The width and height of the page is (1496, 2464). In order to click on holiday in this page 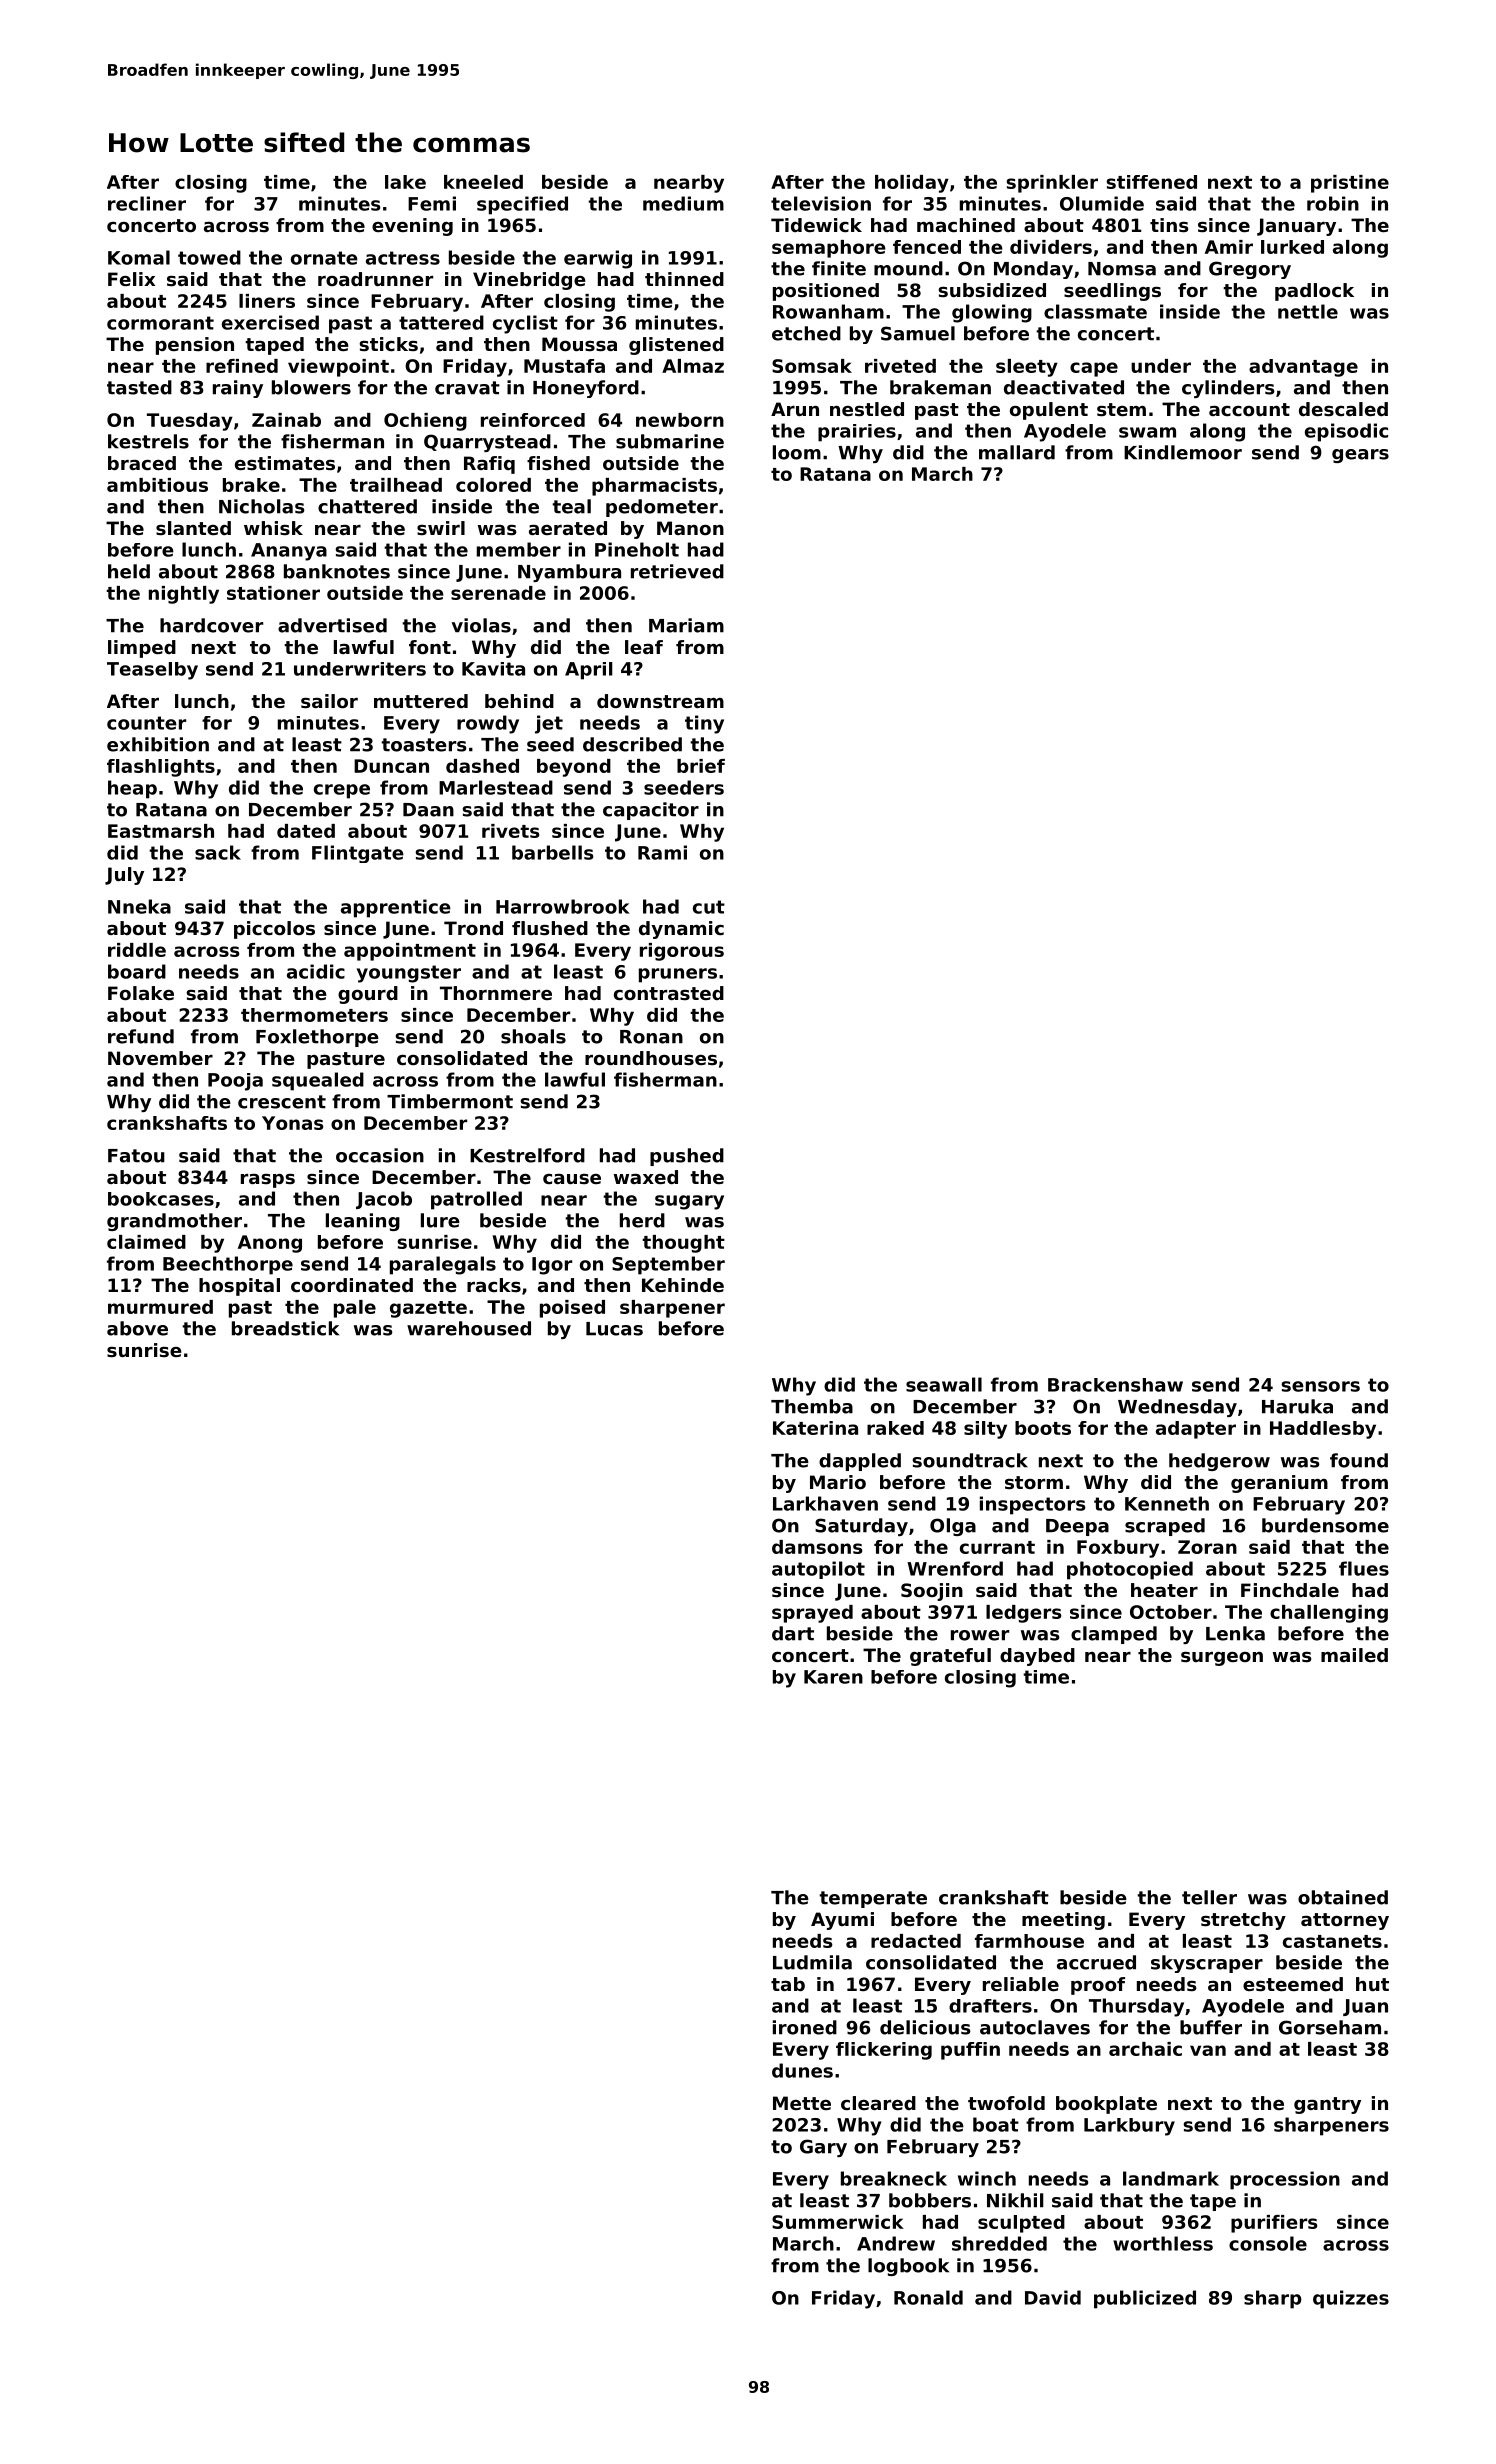, I will do `click(912, 184)`.
